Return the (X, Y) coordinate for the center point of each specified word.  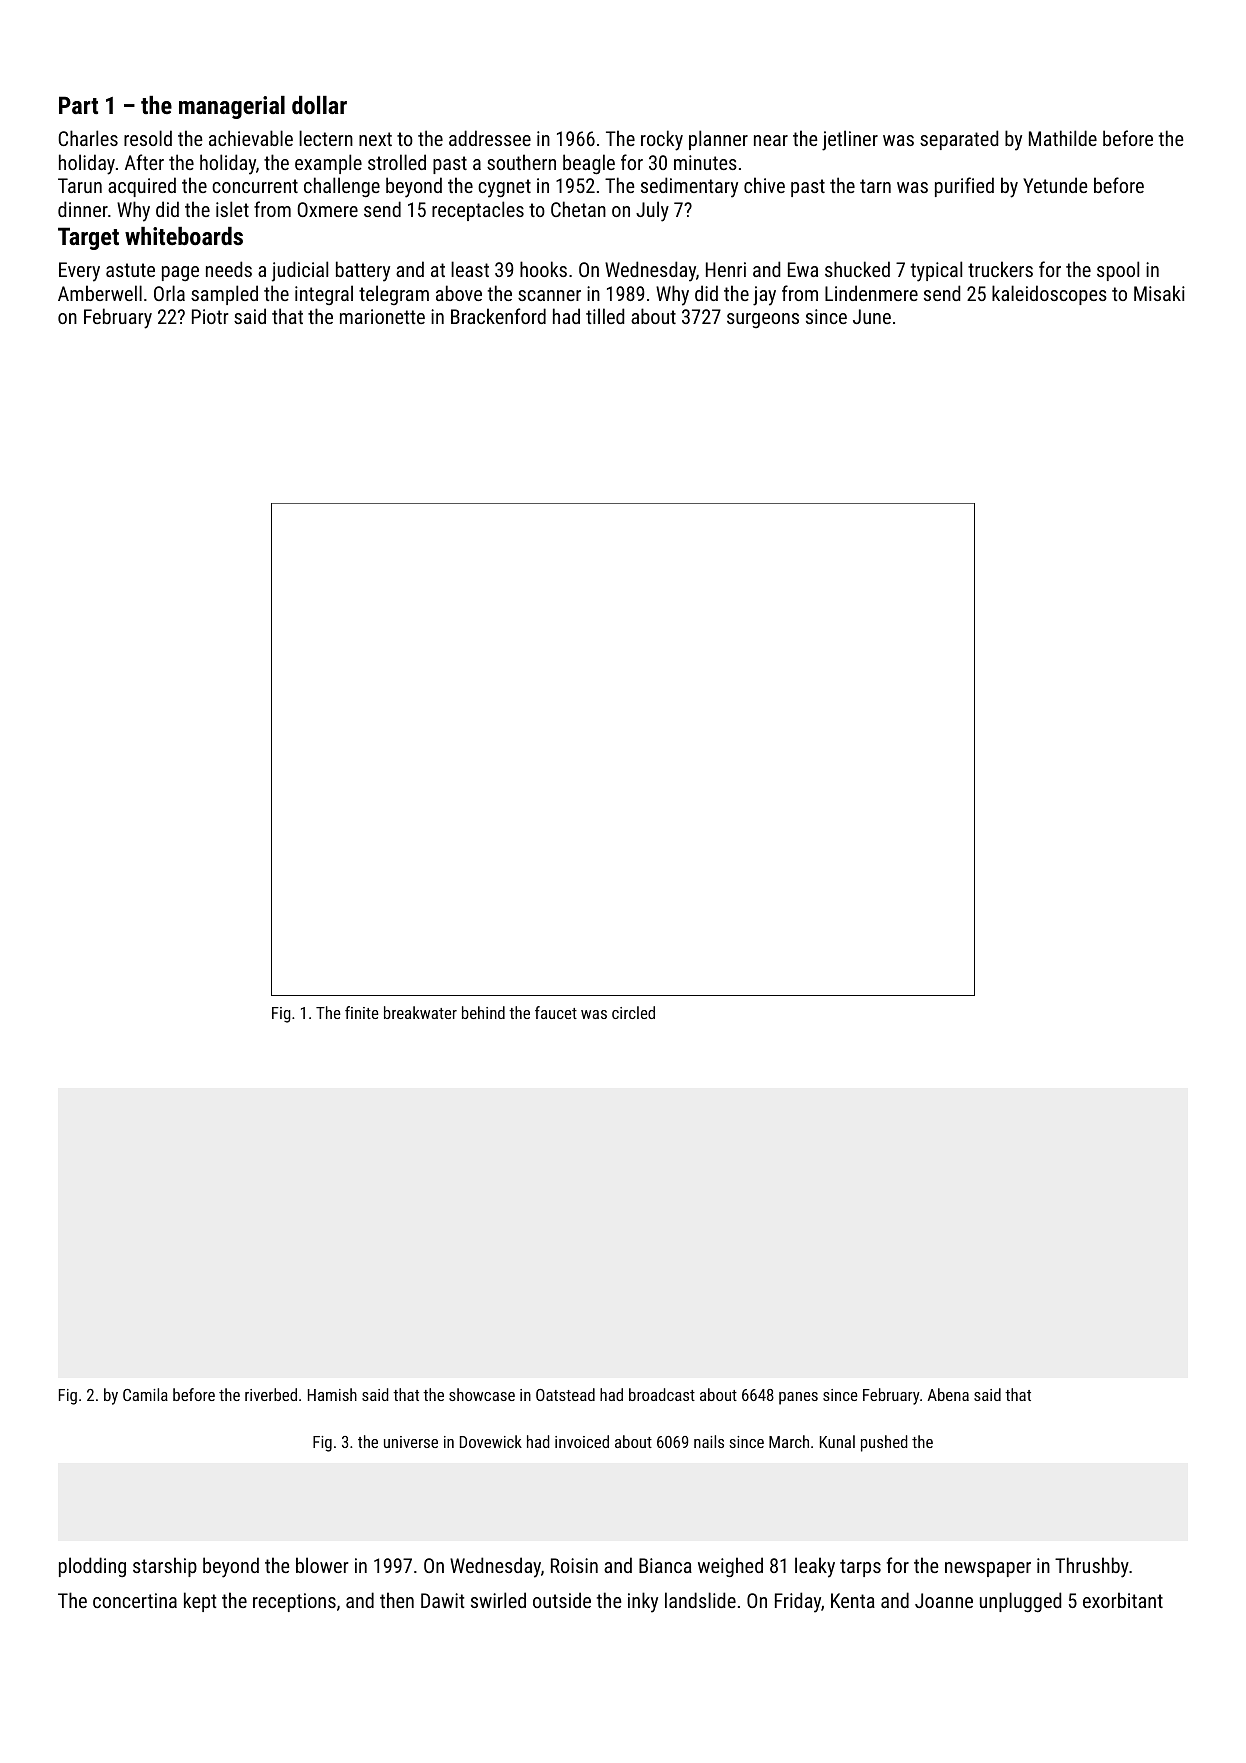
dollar (319, 105)
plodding (92, 1567)
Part (78, 105)
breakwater (420, 1012)
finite (362, 1012)
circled (633, 1012)
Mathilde (1063, 138)
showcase (482, 1394)
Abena (948, 1394)
